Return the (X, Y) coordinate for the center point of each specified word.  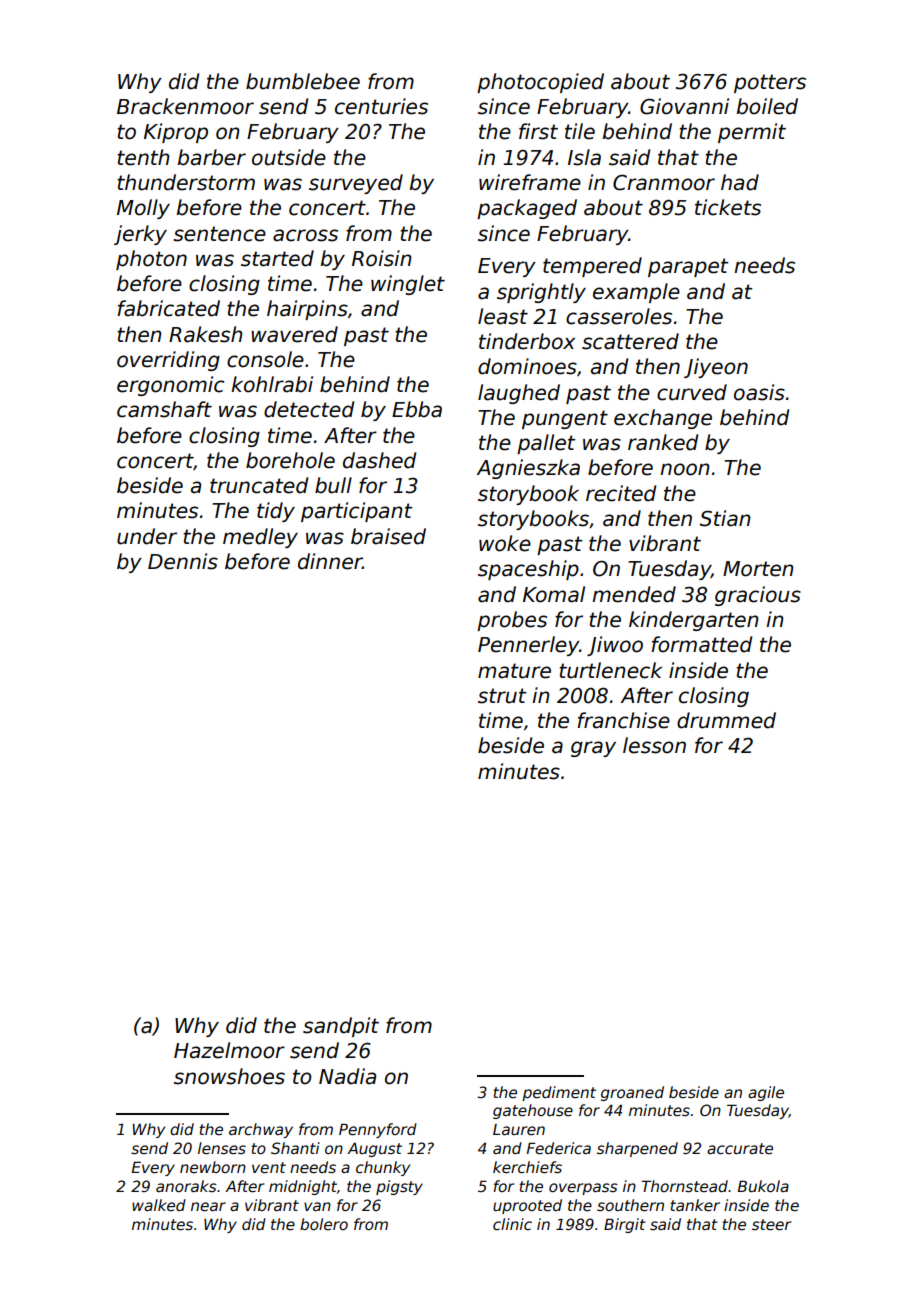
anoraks (186, 1186)
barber (211, 157)
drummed (726, 720)
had (740, 182)
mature (514, 671)
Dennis (183, 561)
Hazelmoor (229, 1050)
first (538, 131)
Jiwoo (615, 646)
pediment (559, 1093)
